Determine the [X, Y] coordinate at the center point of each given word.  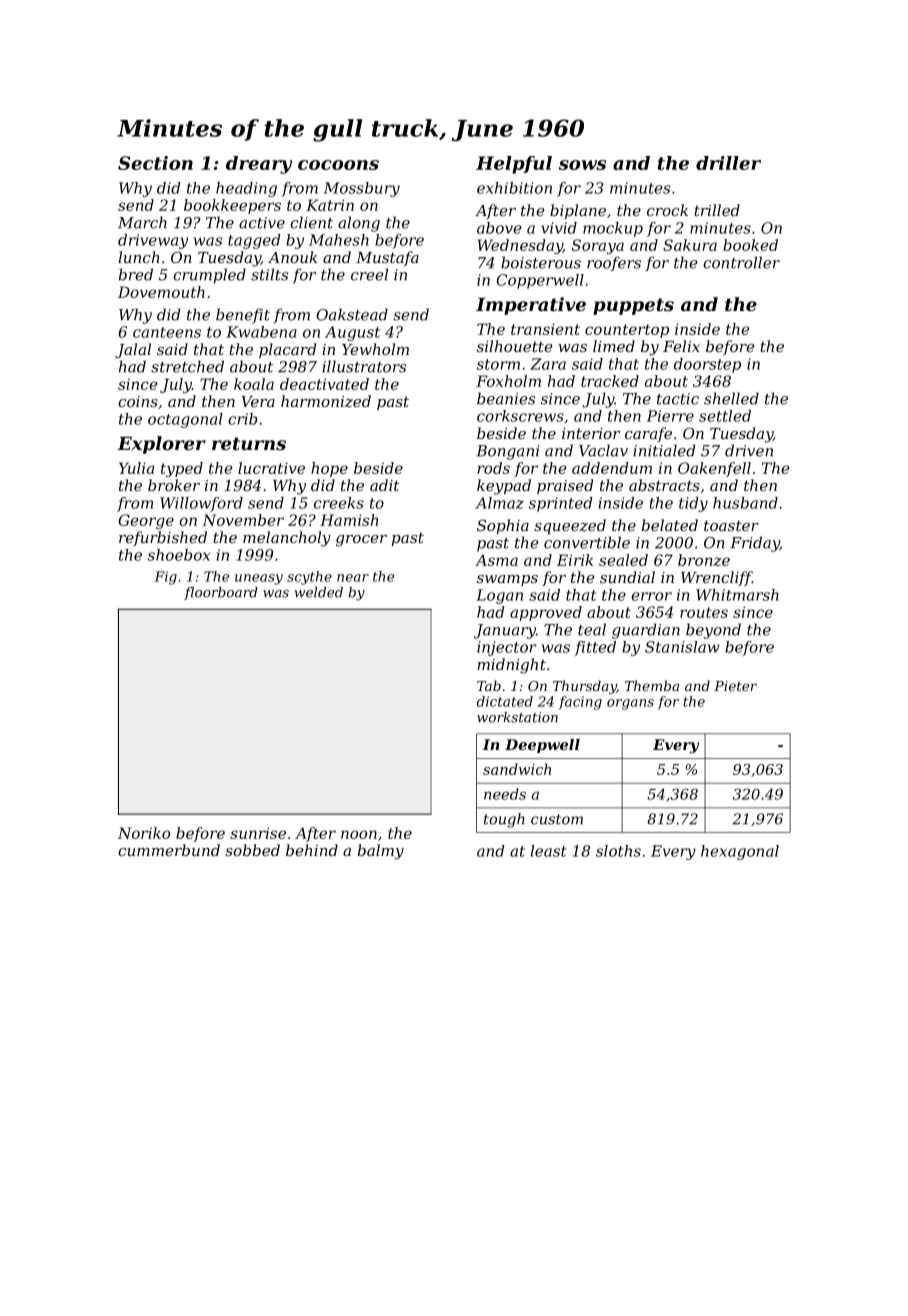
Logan [499, 596]
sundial [627, 577]
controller [741, 262]
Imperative [531, 306]
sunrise [258, 833]
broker [174, 485]
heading [246, 189]
